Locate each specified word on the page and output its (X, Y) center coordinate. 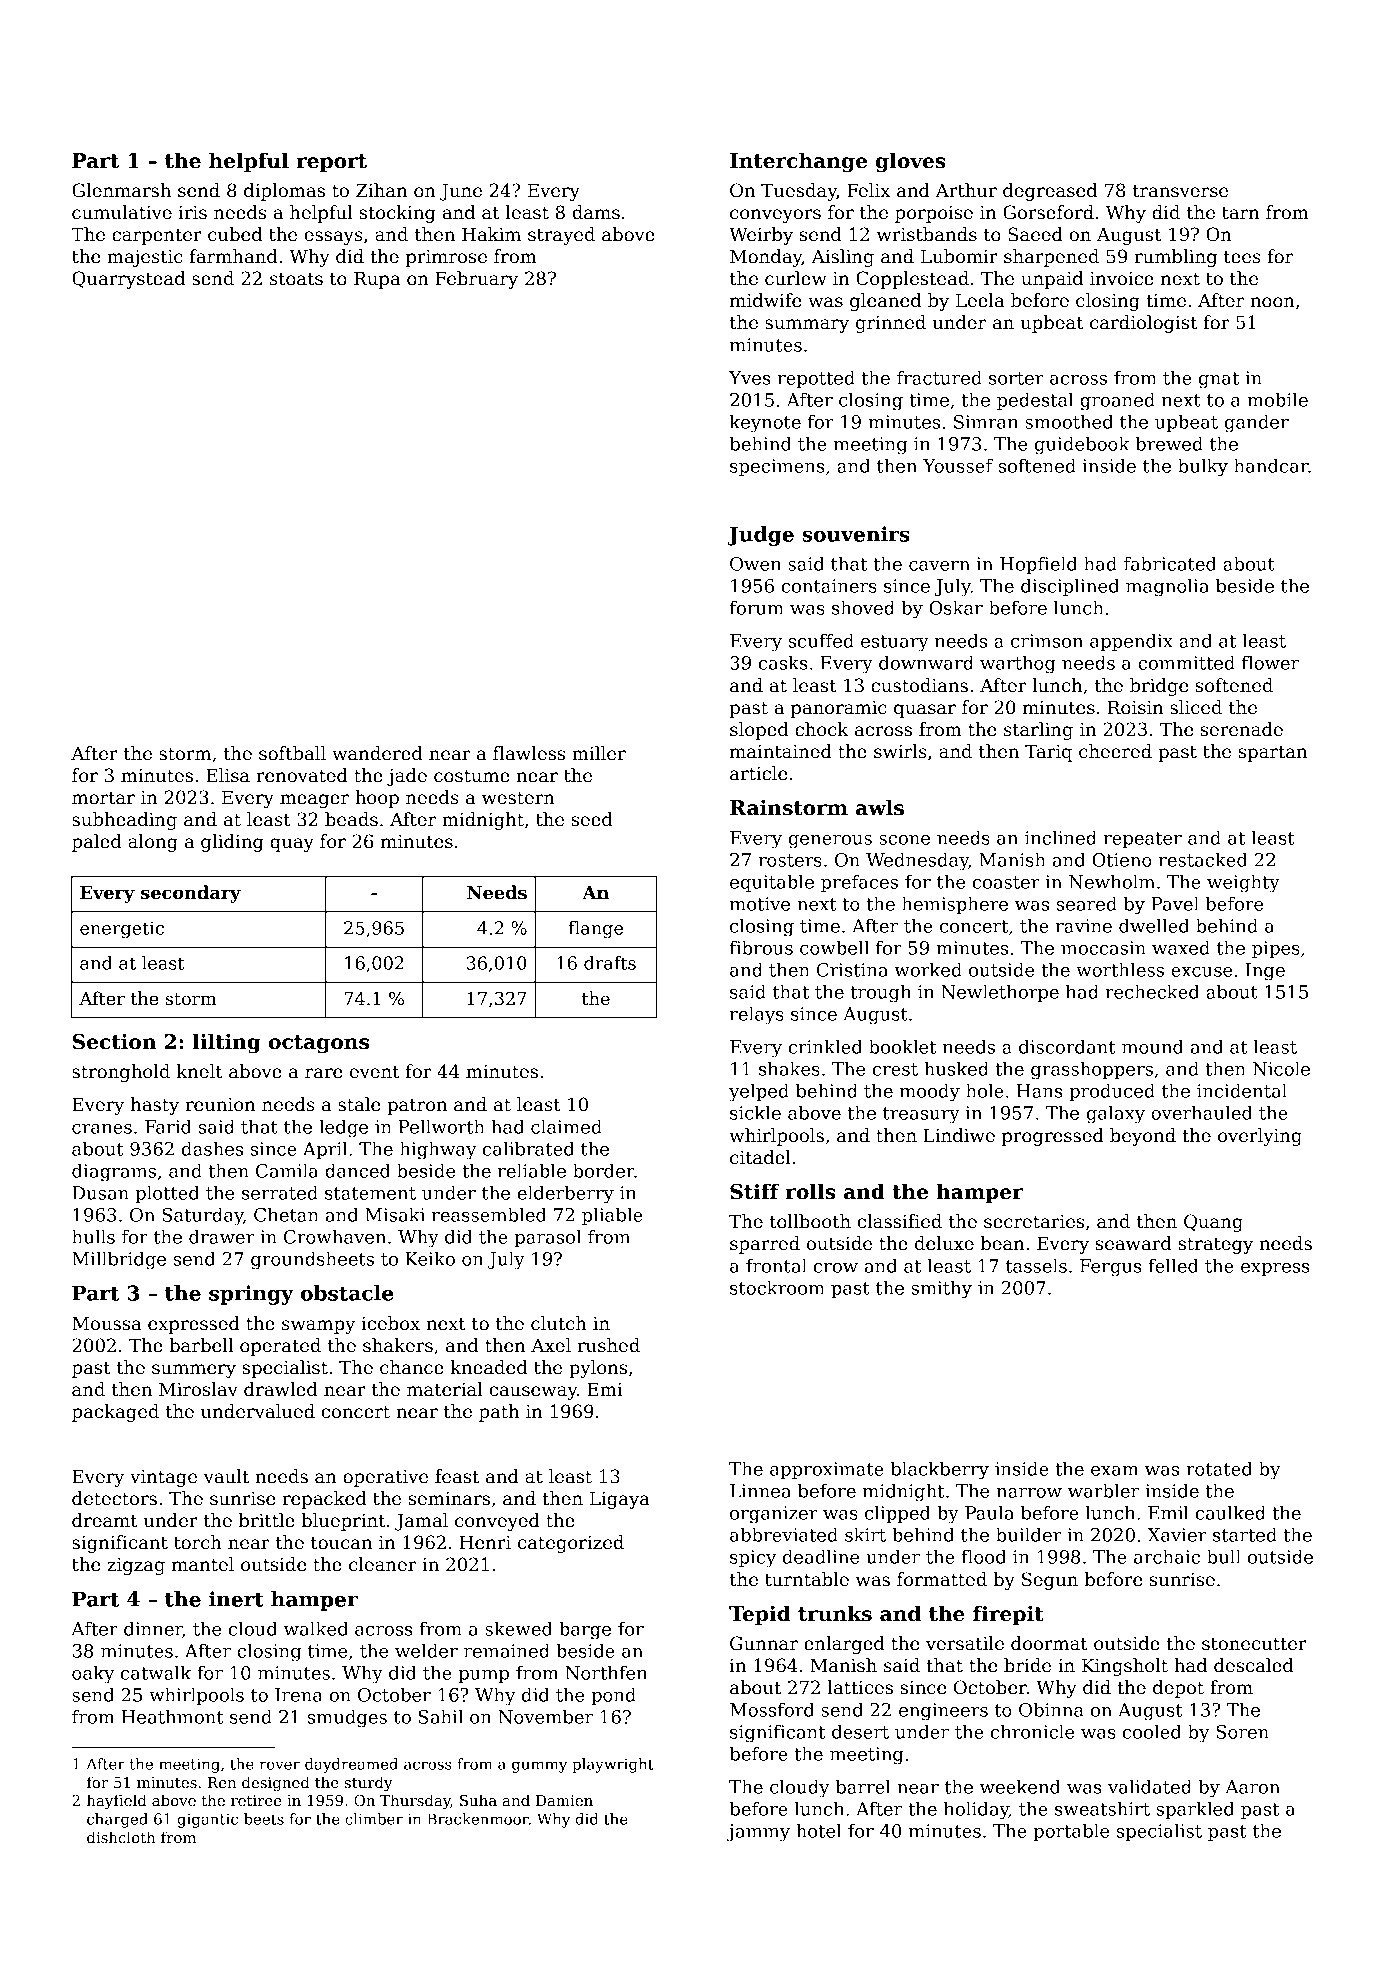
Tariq (1048, 753)
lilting (227, 1043)
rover (280, 1765)
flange (596, 930)
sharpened (1051, 258)
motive (760, 904)
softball (292, 753)
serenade (1242, 729)
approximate (827, 1470)
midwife (765, 300)
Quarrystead (128, 280)
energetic (122, 930)
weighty (1243, 883)
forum (757, 607)
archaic (1167, 1556)
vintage (163, 1478)
